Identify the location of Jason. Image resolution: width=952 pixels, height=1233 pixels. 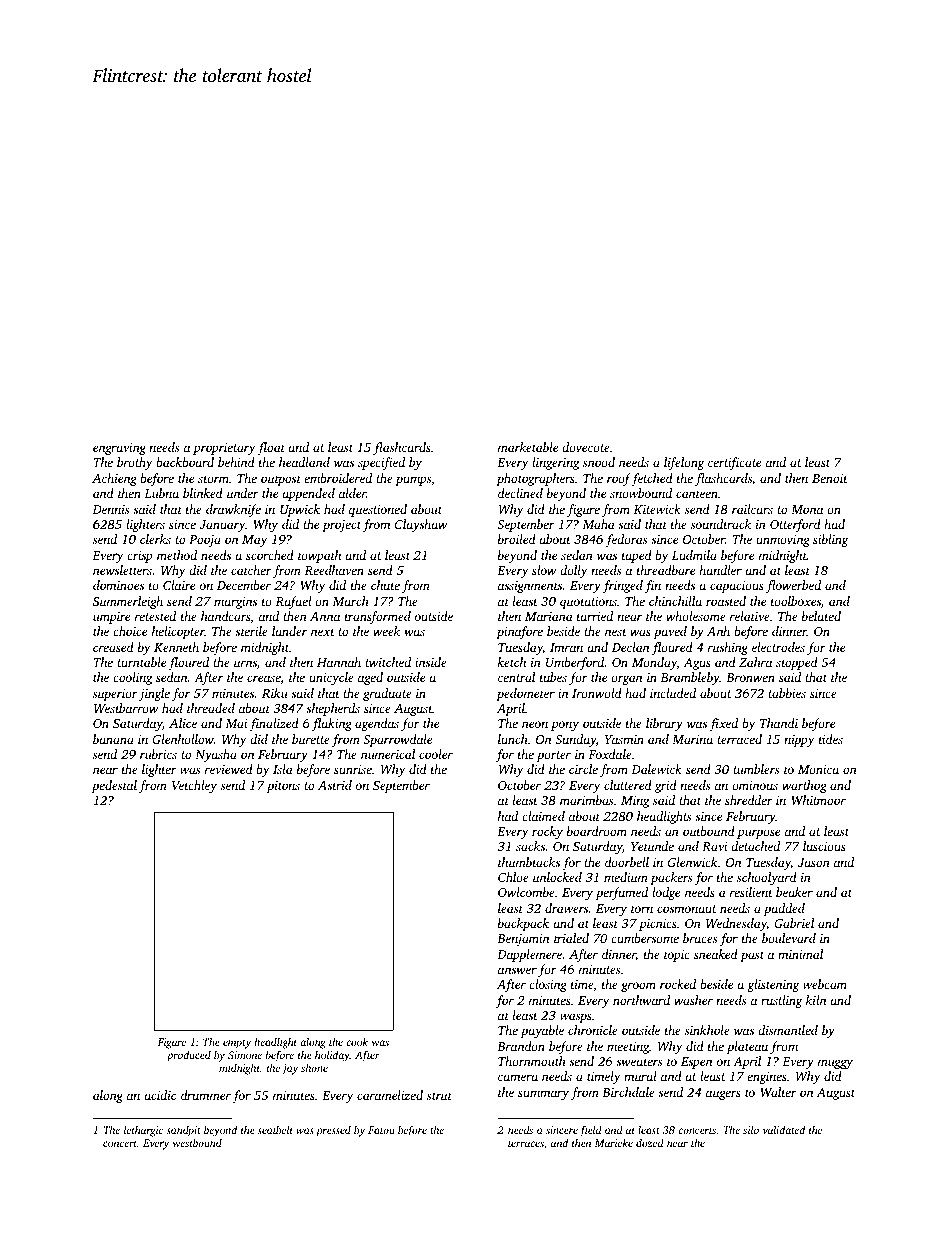
(814, 862).
